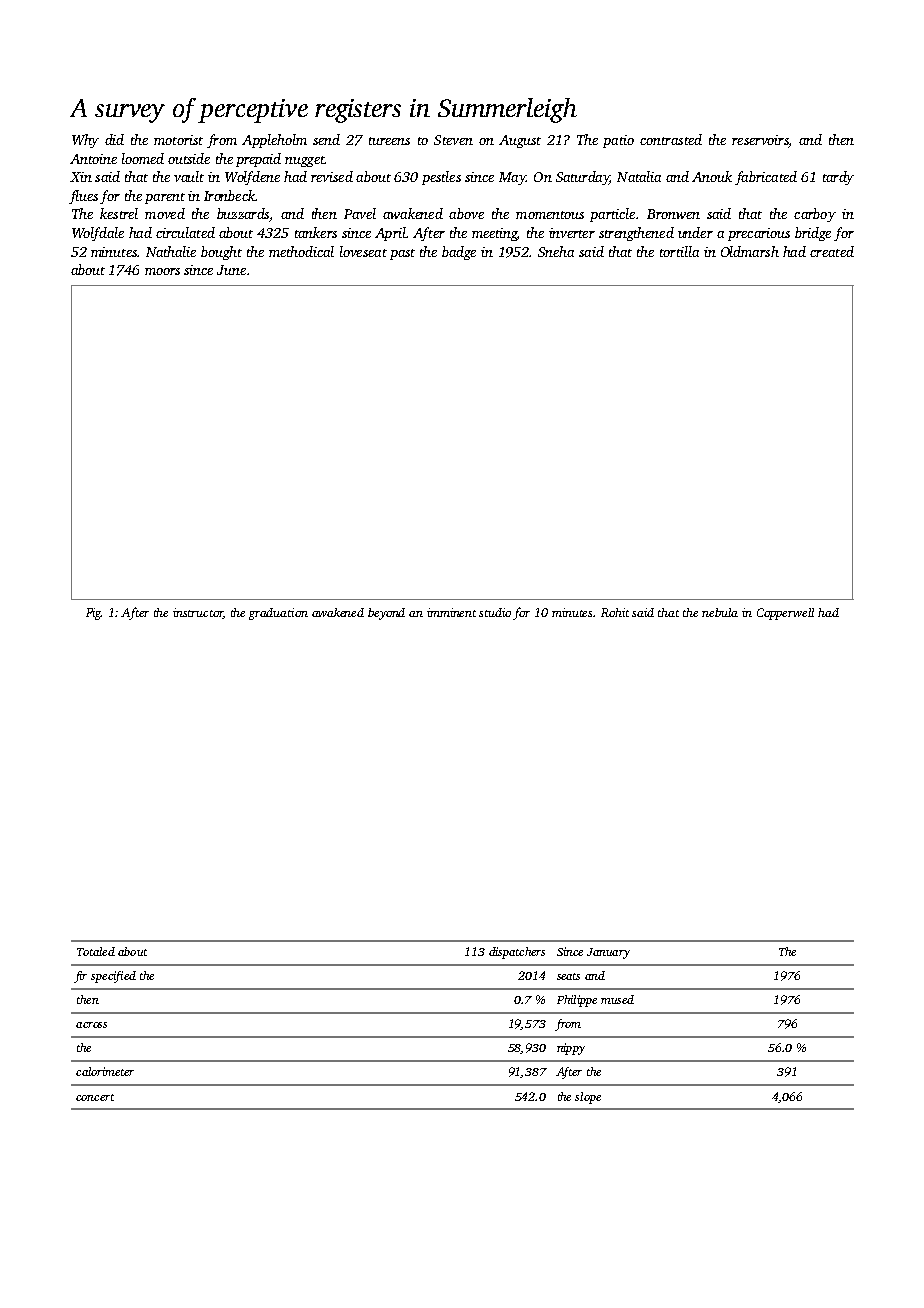  I want to click on instructor, so click(198, 613).
